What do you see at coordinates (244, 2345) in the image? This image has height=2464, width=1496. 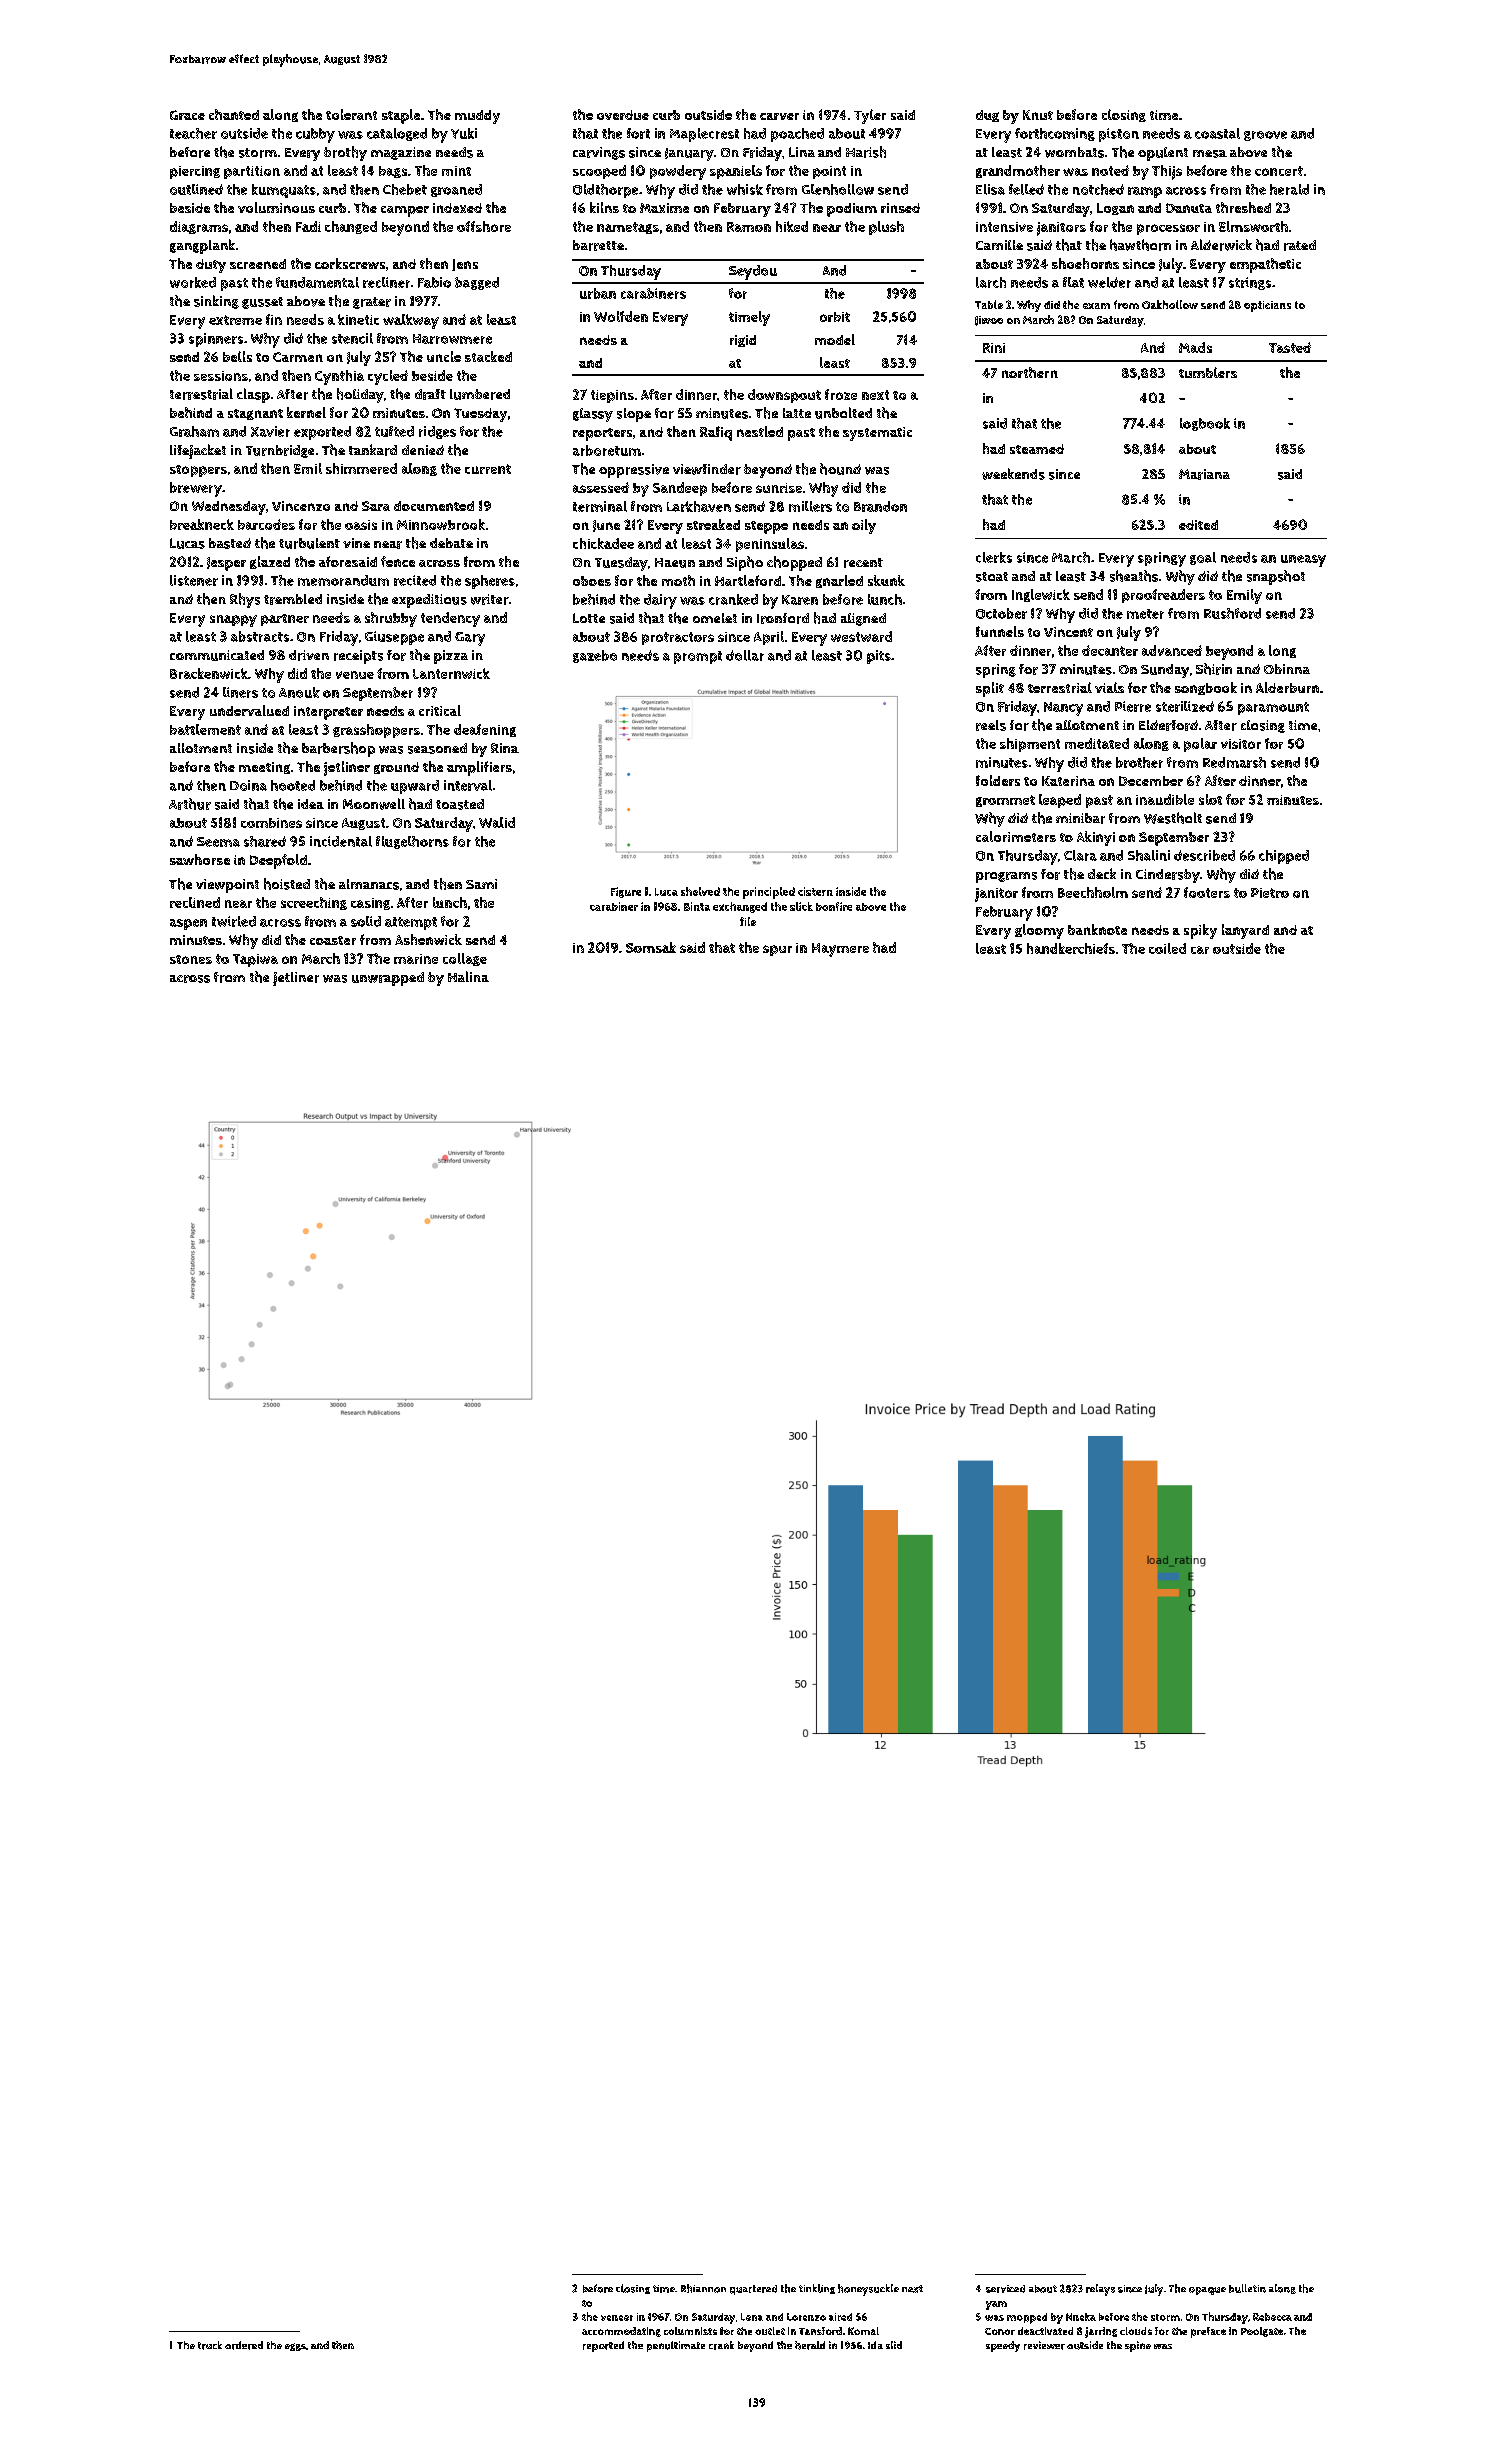 I see `ordered` at bounding box center [244, 2345].
